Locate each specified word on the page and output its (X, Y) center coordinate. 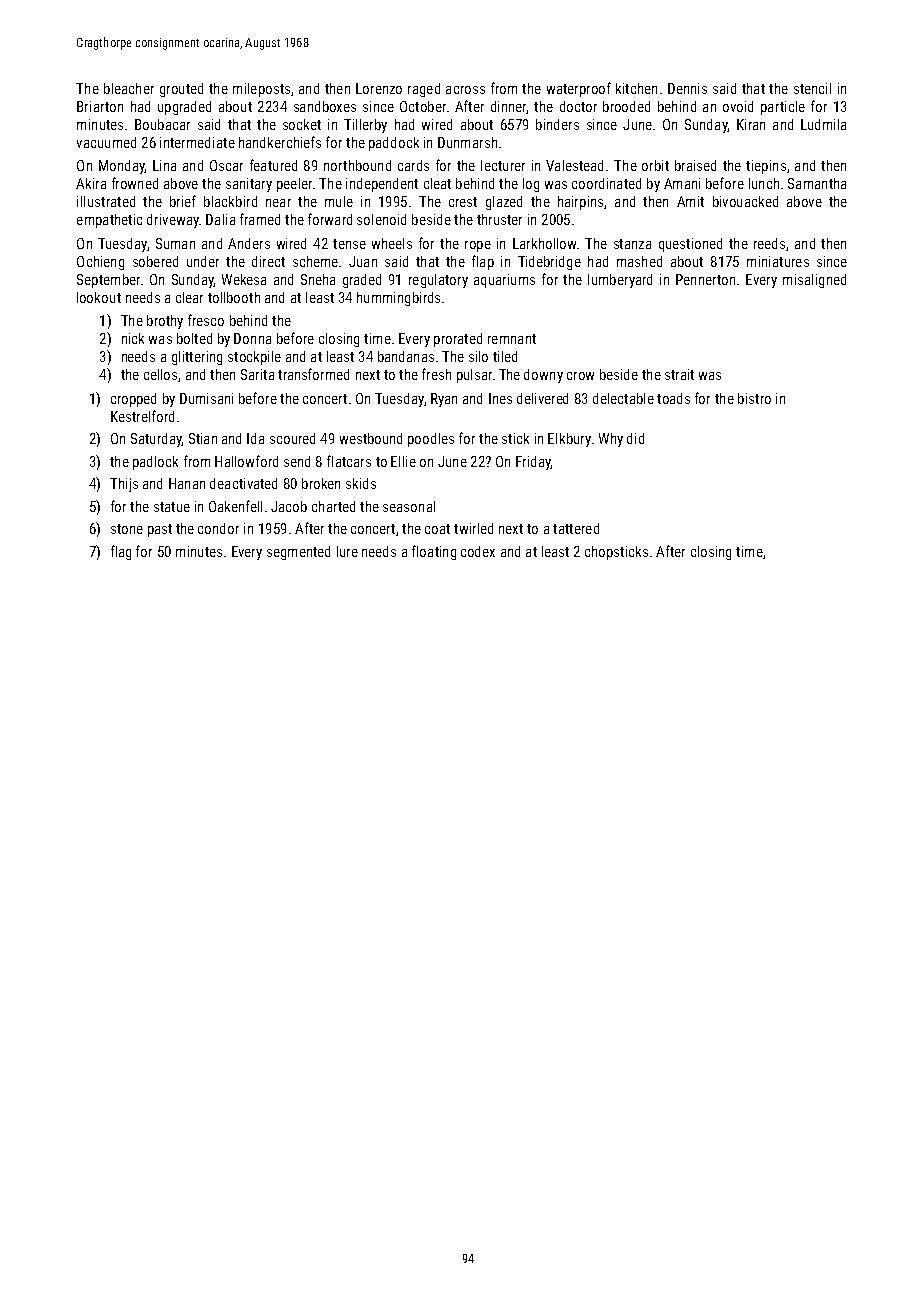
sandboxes (325, 106)
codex (478, 551)
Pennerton (705, 279)
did (635, 438)
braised (695, 165)
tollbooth (234, 297)
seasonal (409, 506)
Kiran (751, 124)
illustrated (106, 201)
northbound (357, 165)
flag (121, 552)
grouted (181, 90)
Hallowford (246, 461)
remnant (512, 339)
